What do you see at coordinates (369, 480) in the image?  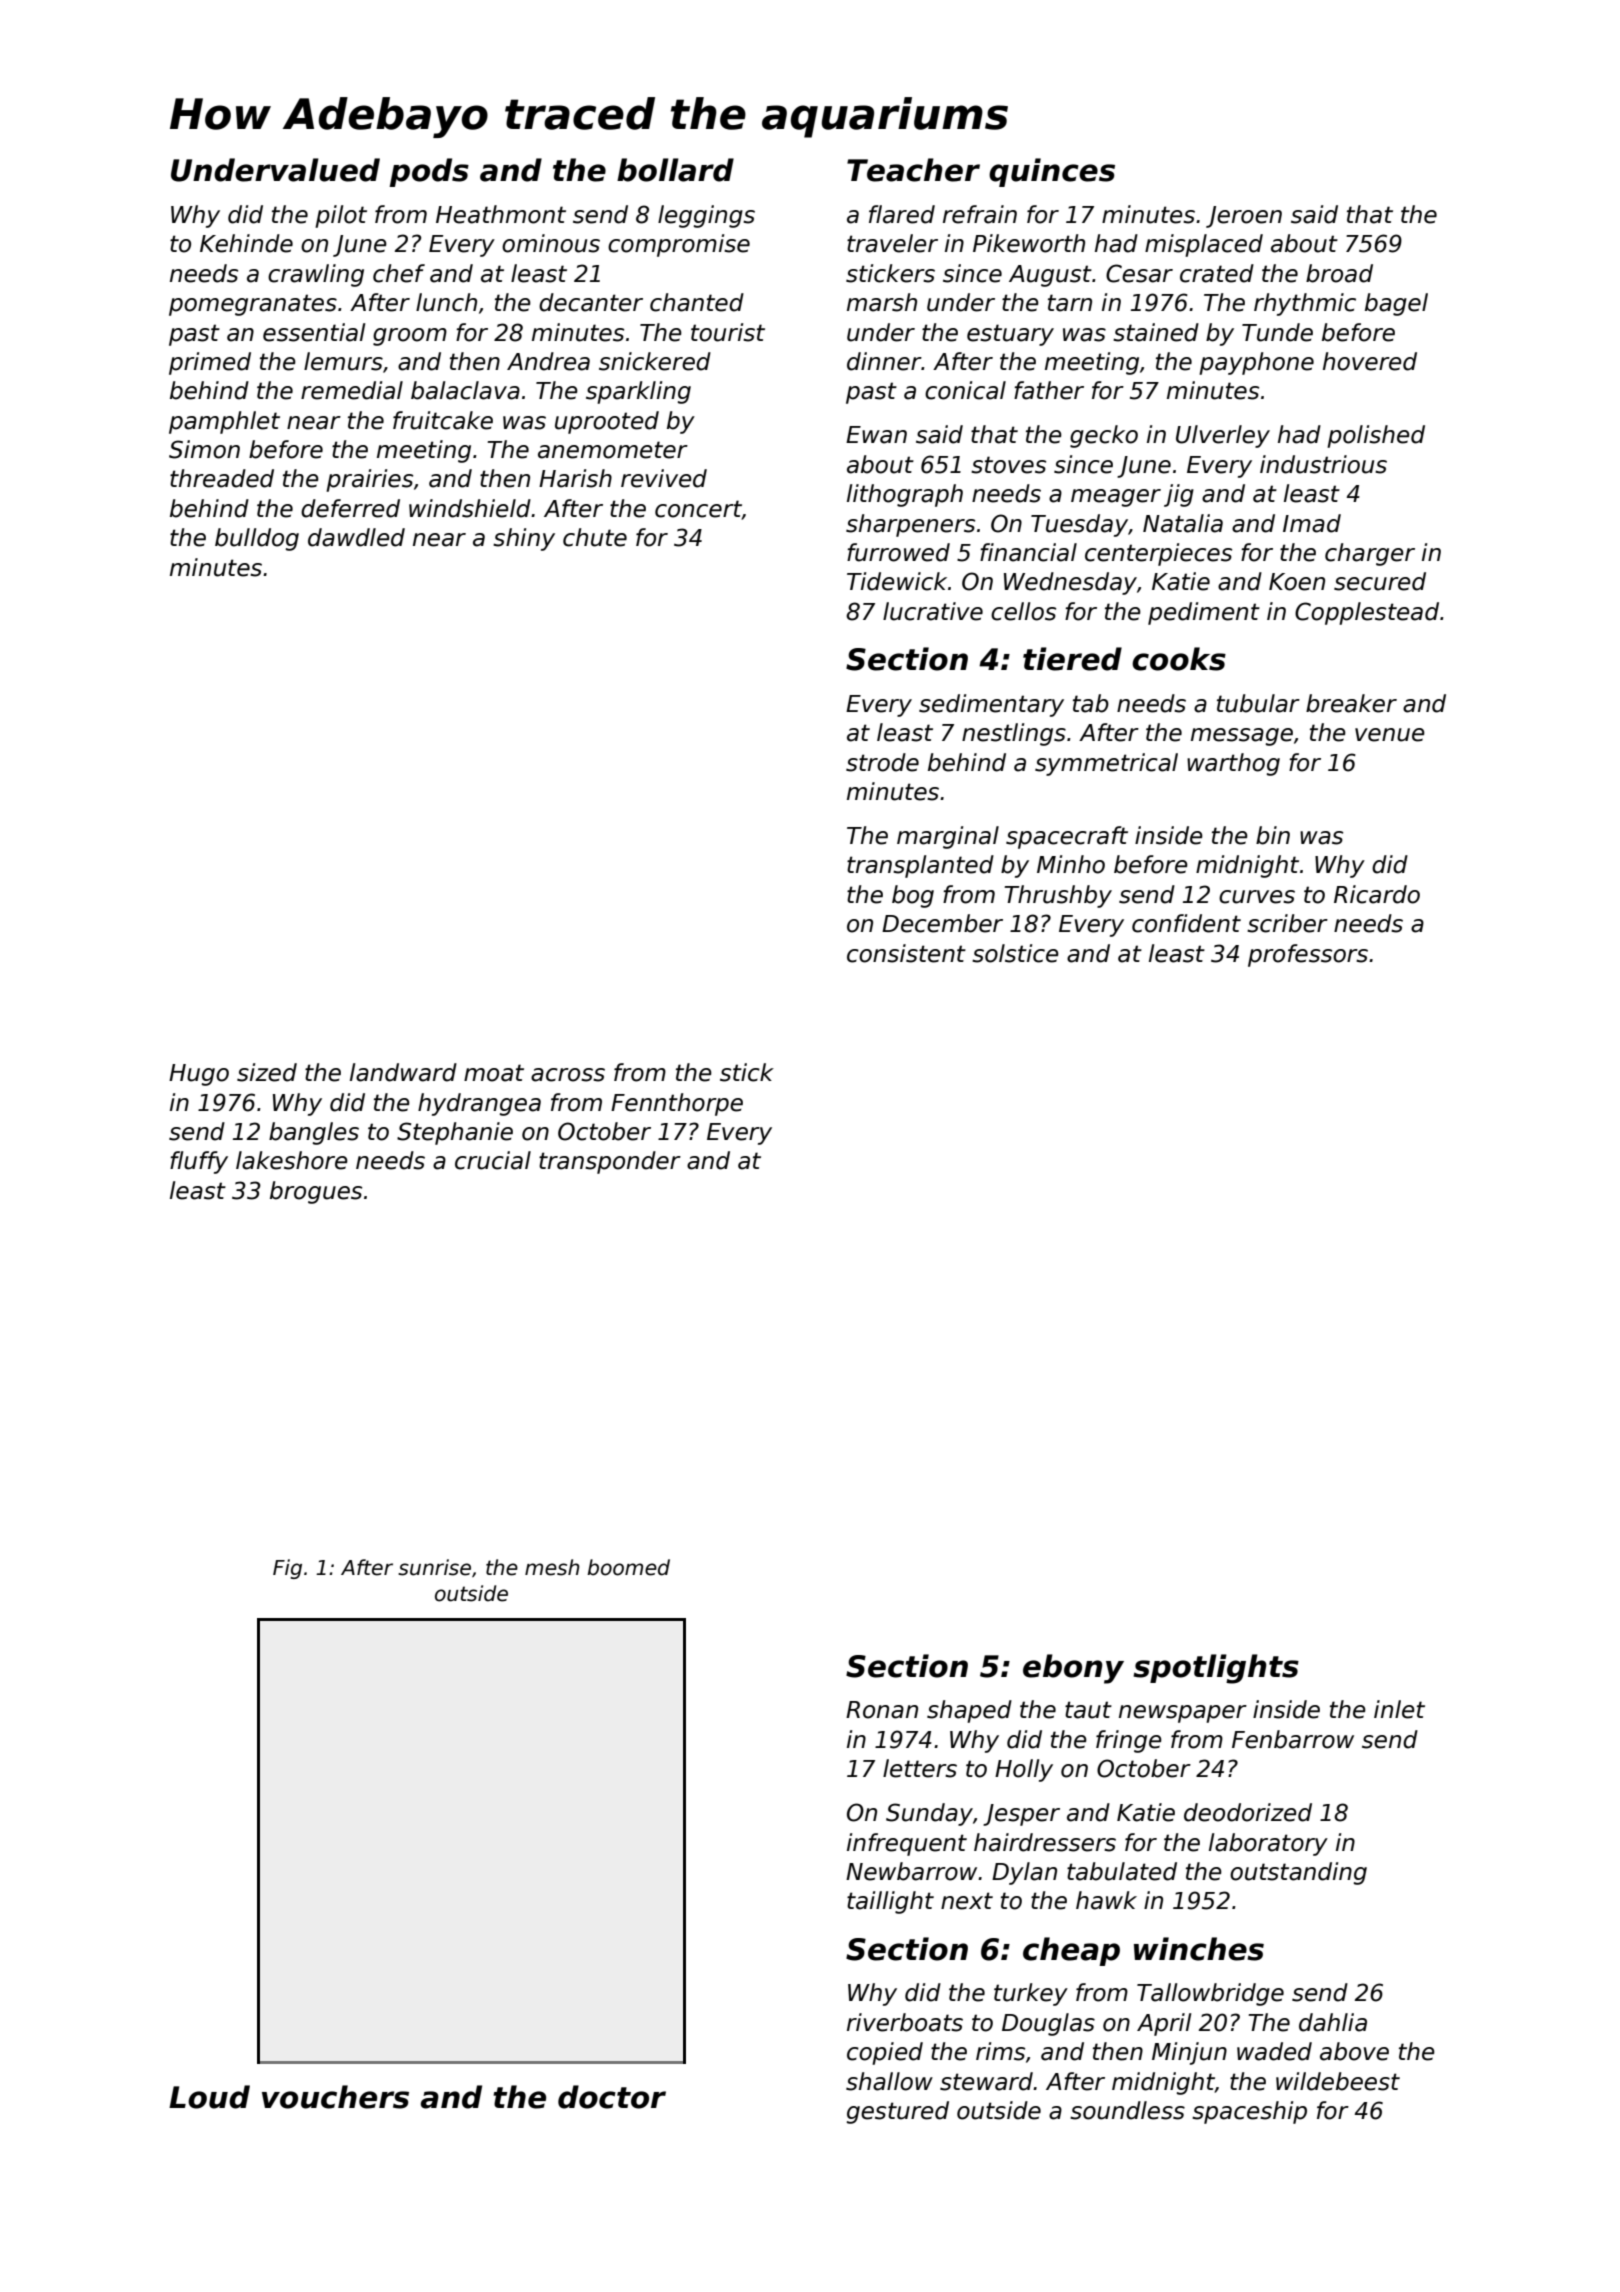 I see `prairies` at bounding box center [369, 480].
